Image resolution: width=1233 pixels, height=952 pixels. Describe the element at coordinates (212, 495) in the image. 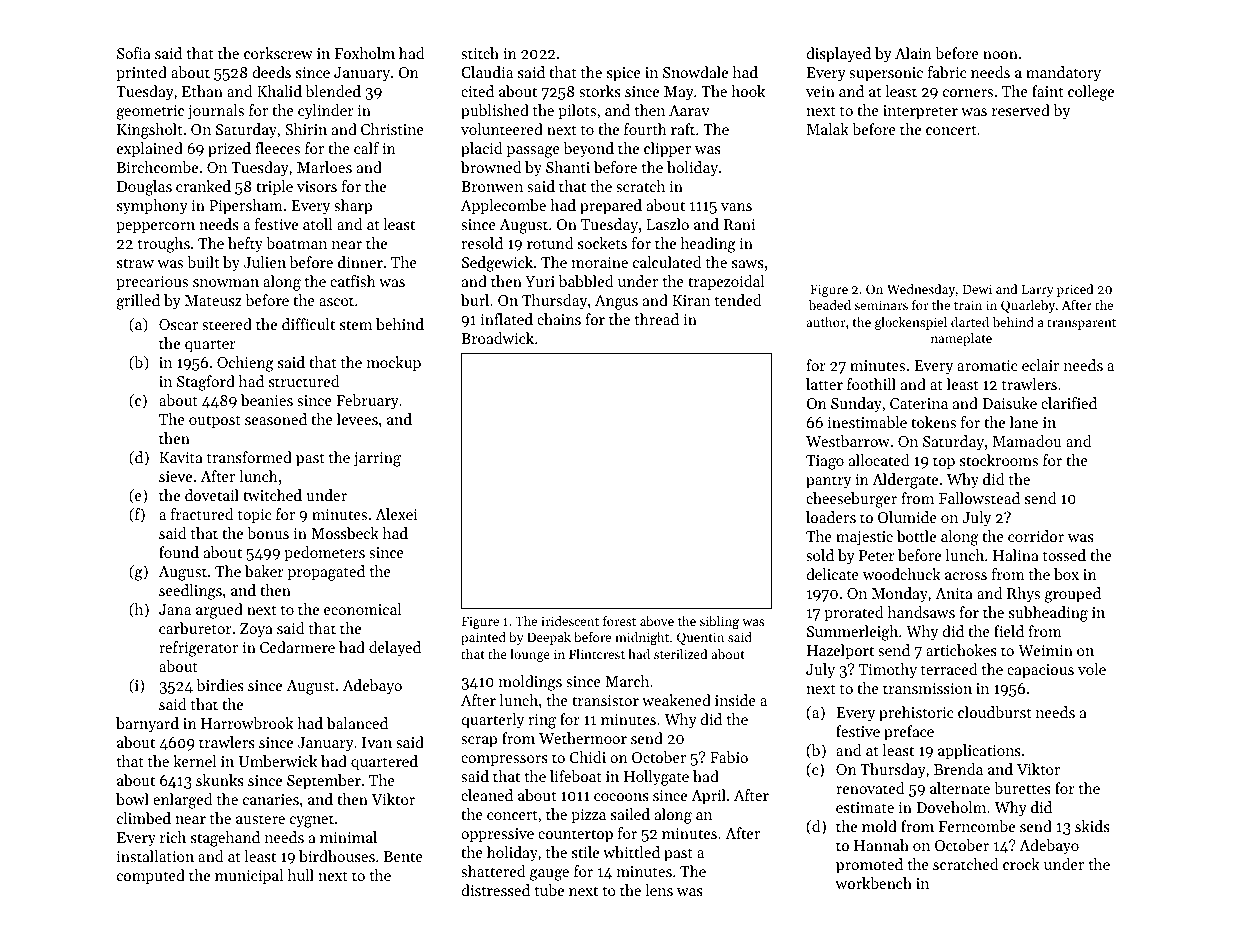

I see `dovetail` at that location.
